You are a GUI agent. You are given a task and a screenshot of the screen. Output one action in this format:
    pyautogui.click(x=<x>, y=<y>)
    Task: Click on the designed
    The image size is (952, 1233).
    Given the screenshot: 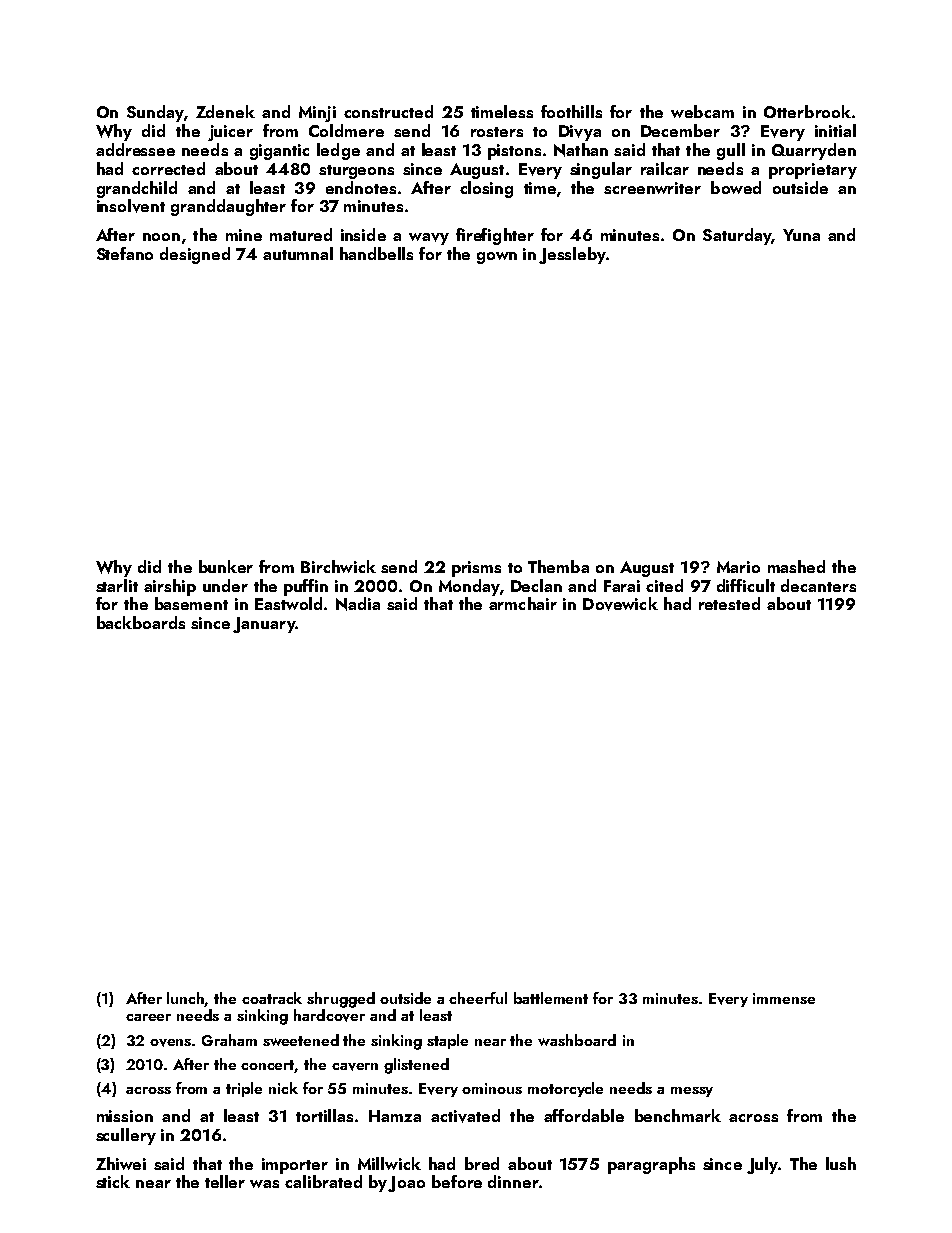 What is the action you would take?
    pyautogui.click(x=195, y=255)
